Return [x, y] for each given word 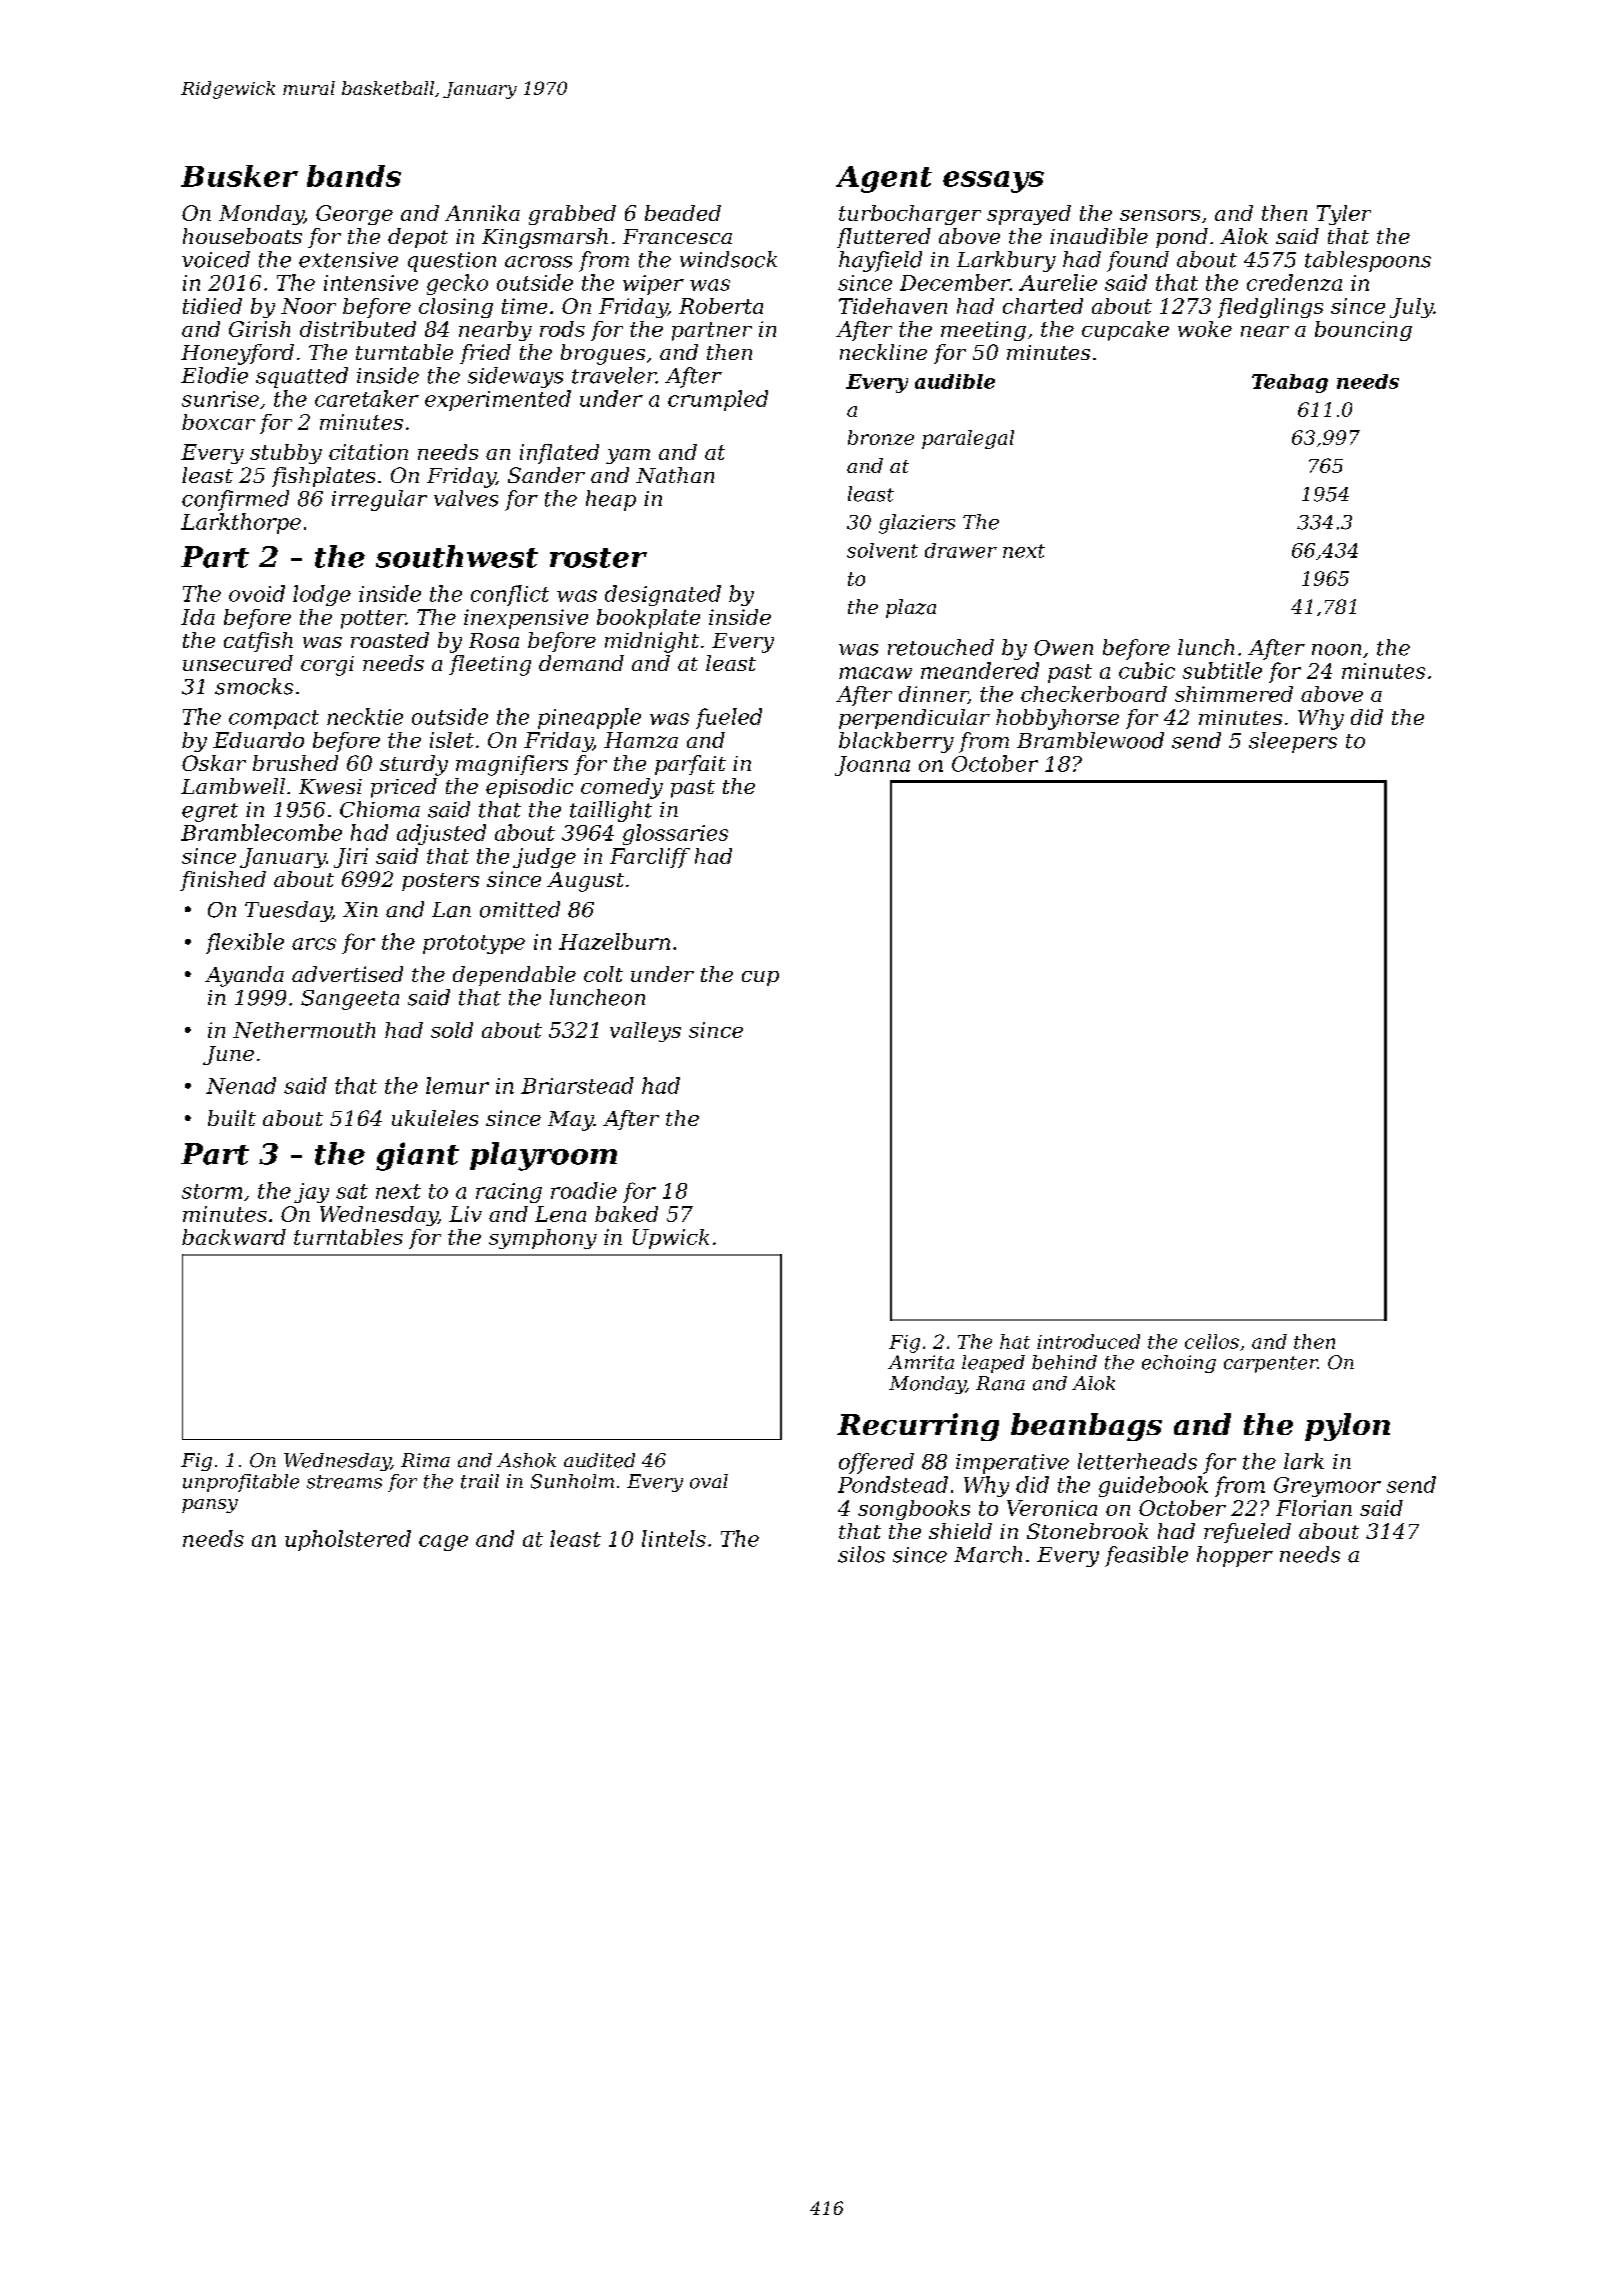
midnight [652, 642]
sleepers [1293, 742]
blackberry [896, 742]
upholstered [348, 1540]
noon [1336, 650]
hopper [1235, 1556]
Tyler [1344, 215]
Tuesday [288, 911]
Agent [884, 179]
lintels [674, 1538]
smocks [254, 686]
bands [354, 176]
